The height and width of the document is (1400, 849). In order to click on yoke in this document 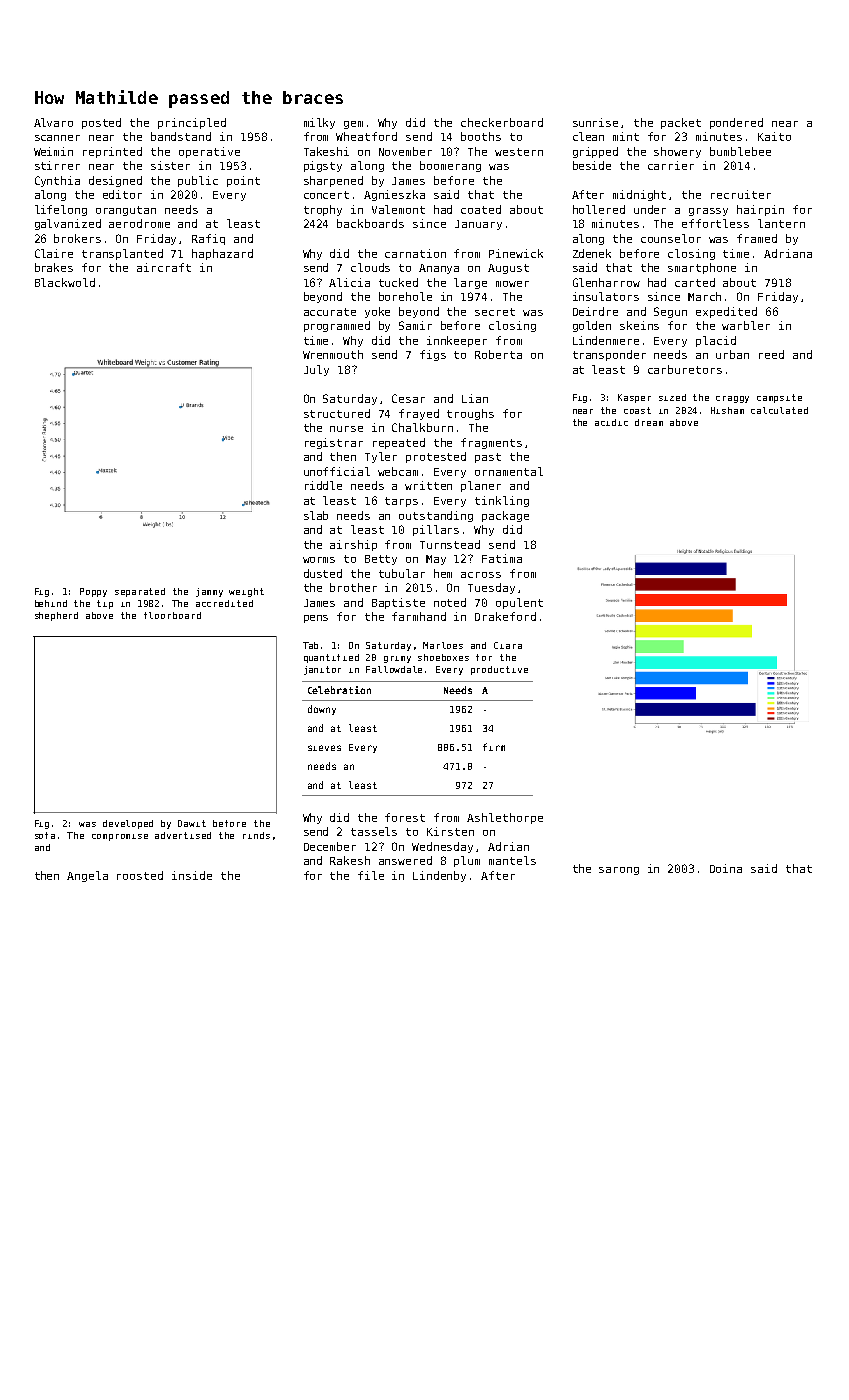, I will do `click(377, 312)`.
